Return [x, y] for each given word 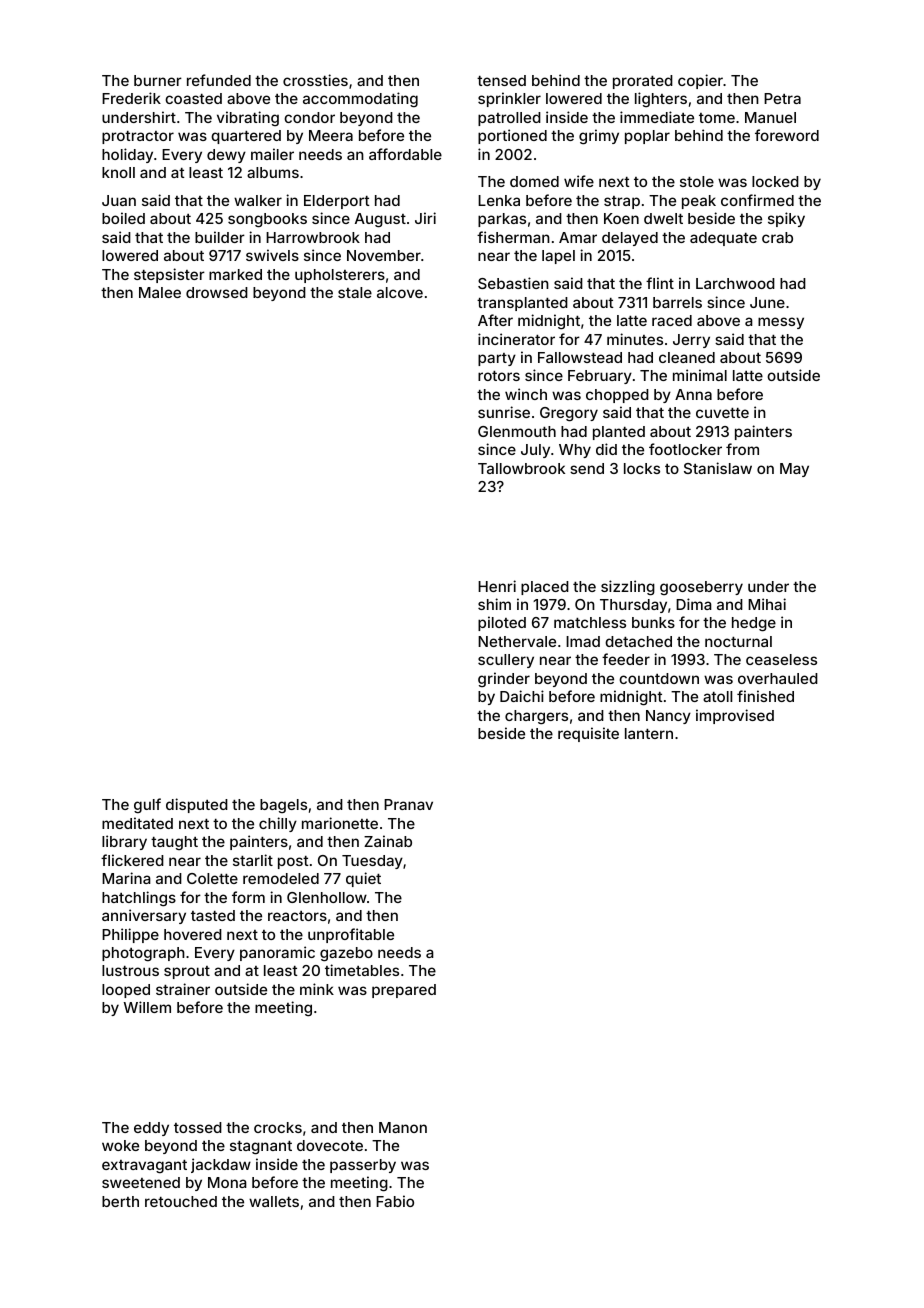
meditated [137, 823]
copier [700, 81]
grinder [504, 679]
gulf [147, 805]
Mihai [767, 604]
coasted [193, 98]
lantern [649, 733]
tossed [198, 1127]
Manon [403, 1127]
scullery [506, 661]
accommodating [360, 99]
